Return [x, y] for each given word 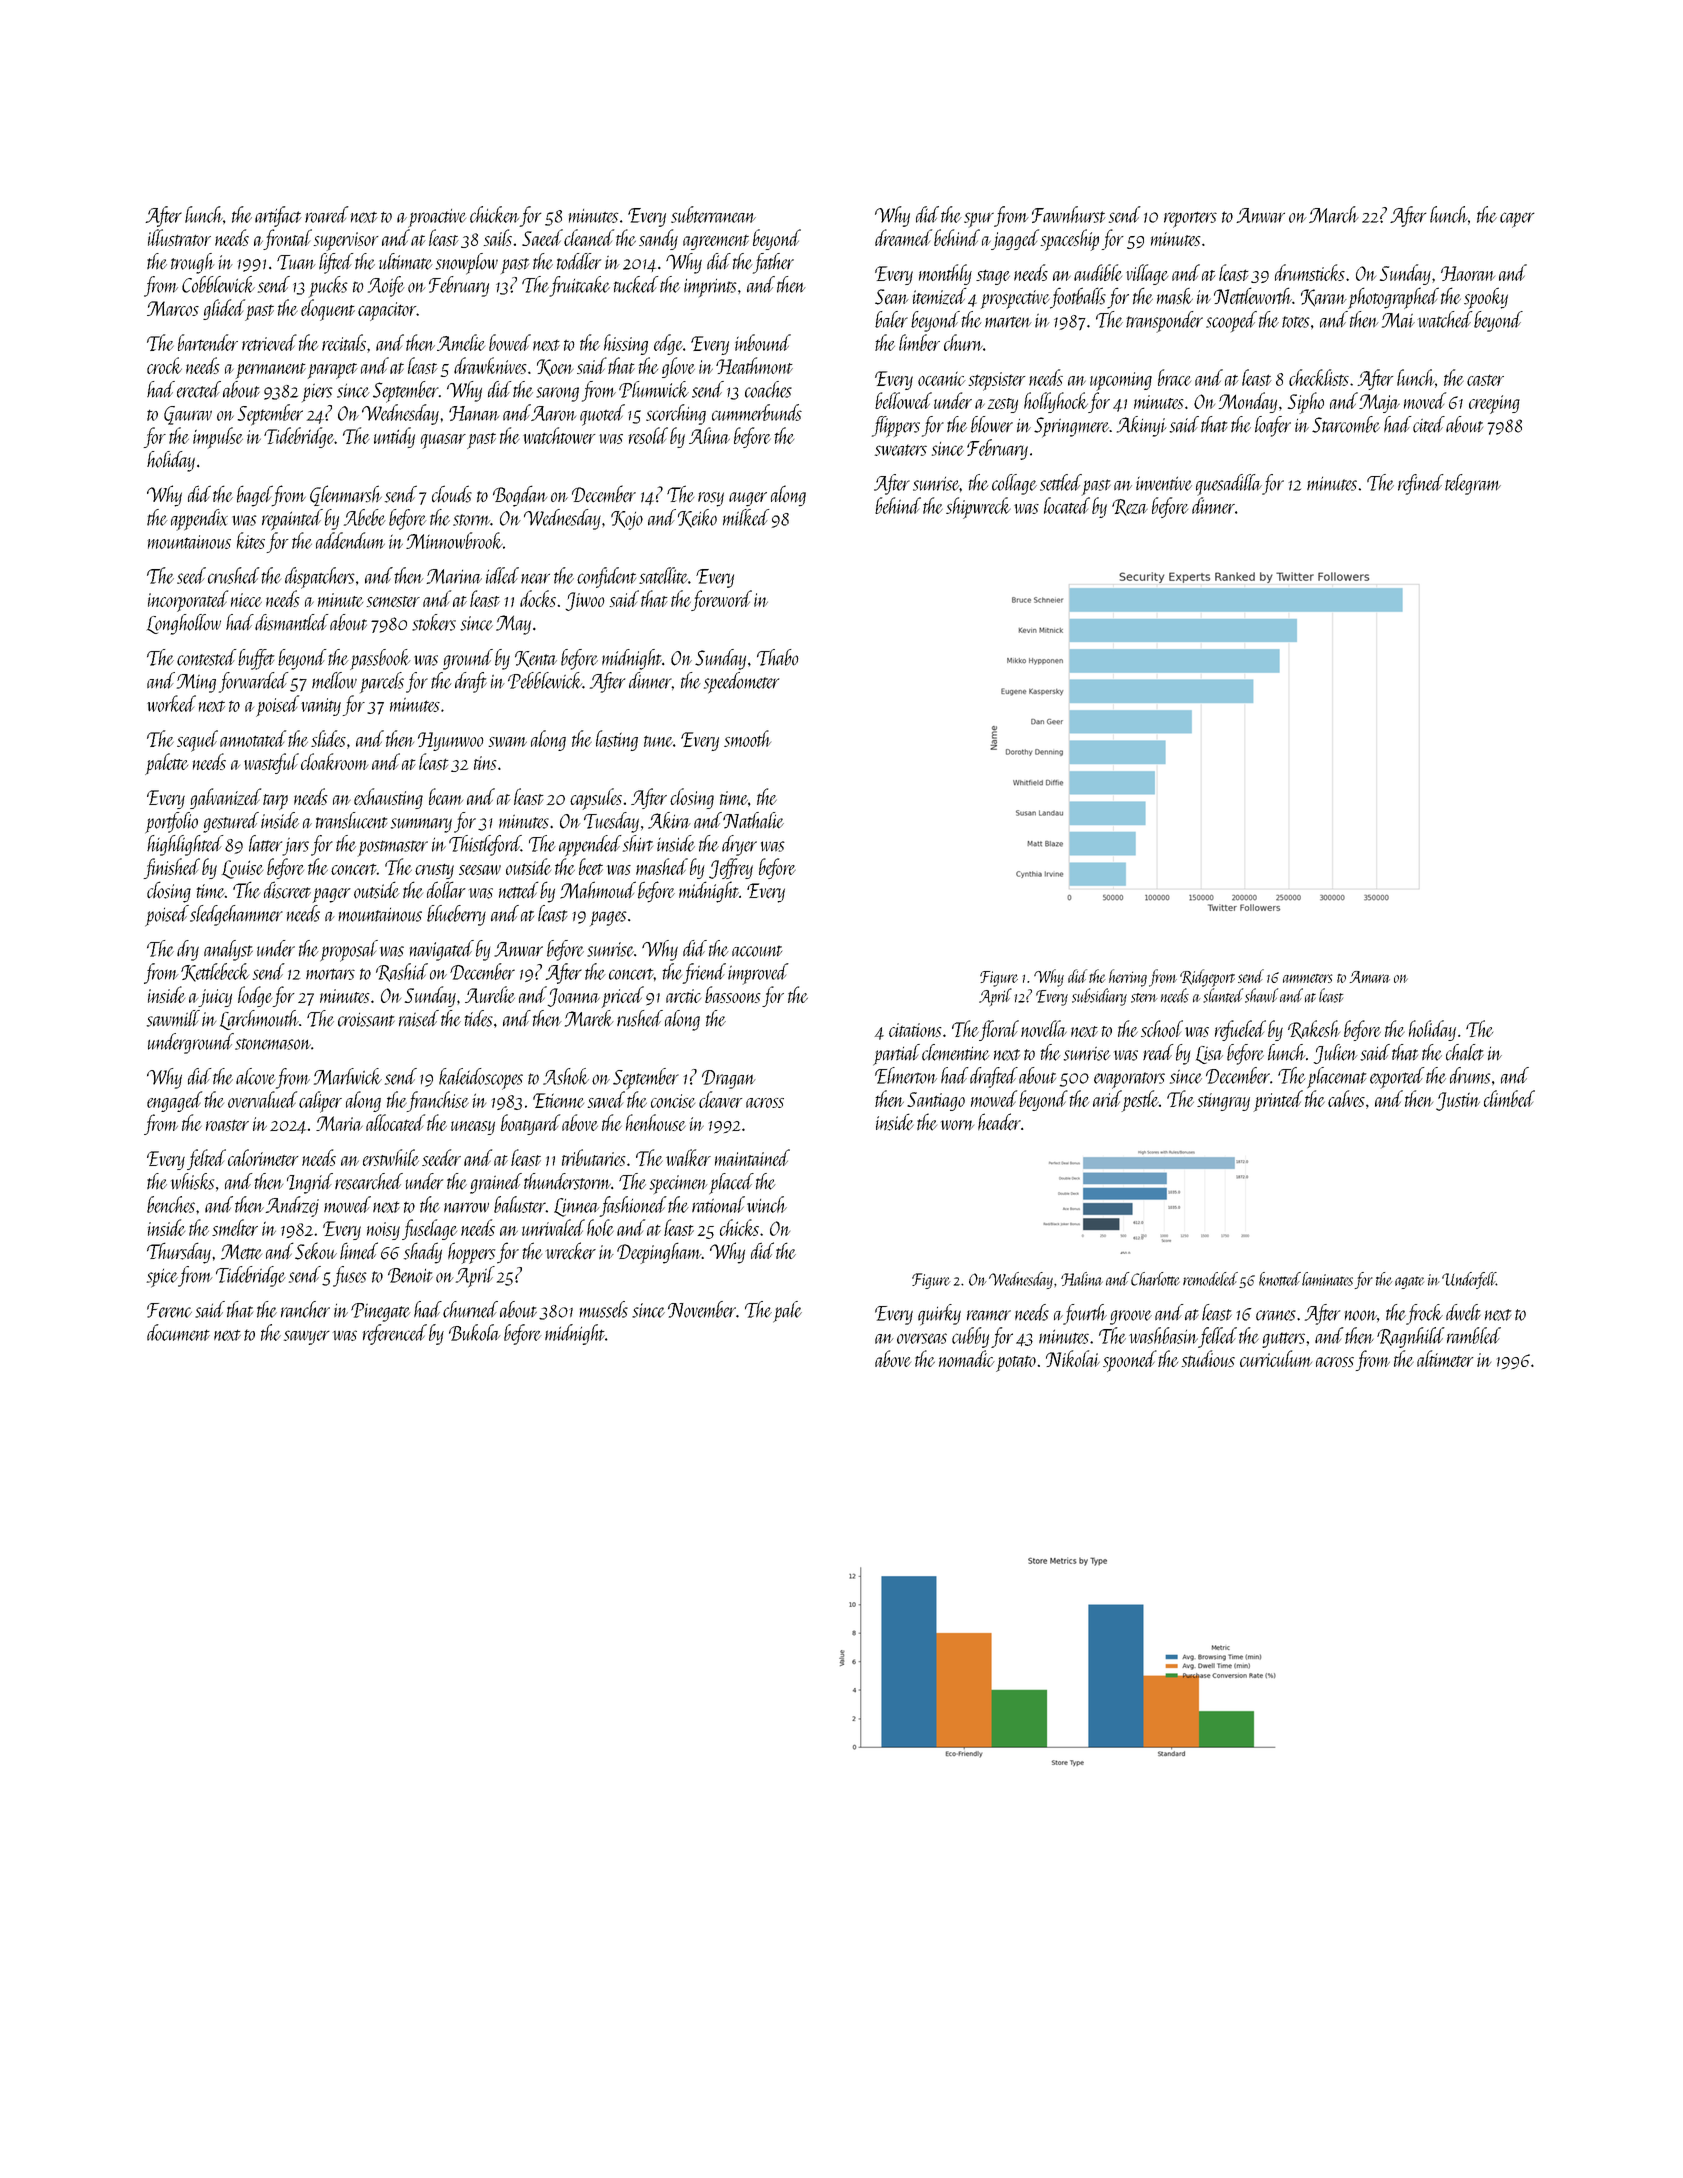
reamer [989, 1315]
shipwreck [978, 508]
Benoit [410, 1275]
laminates [1327, 1279]
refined [1421, 484]
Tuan [296, 262]
